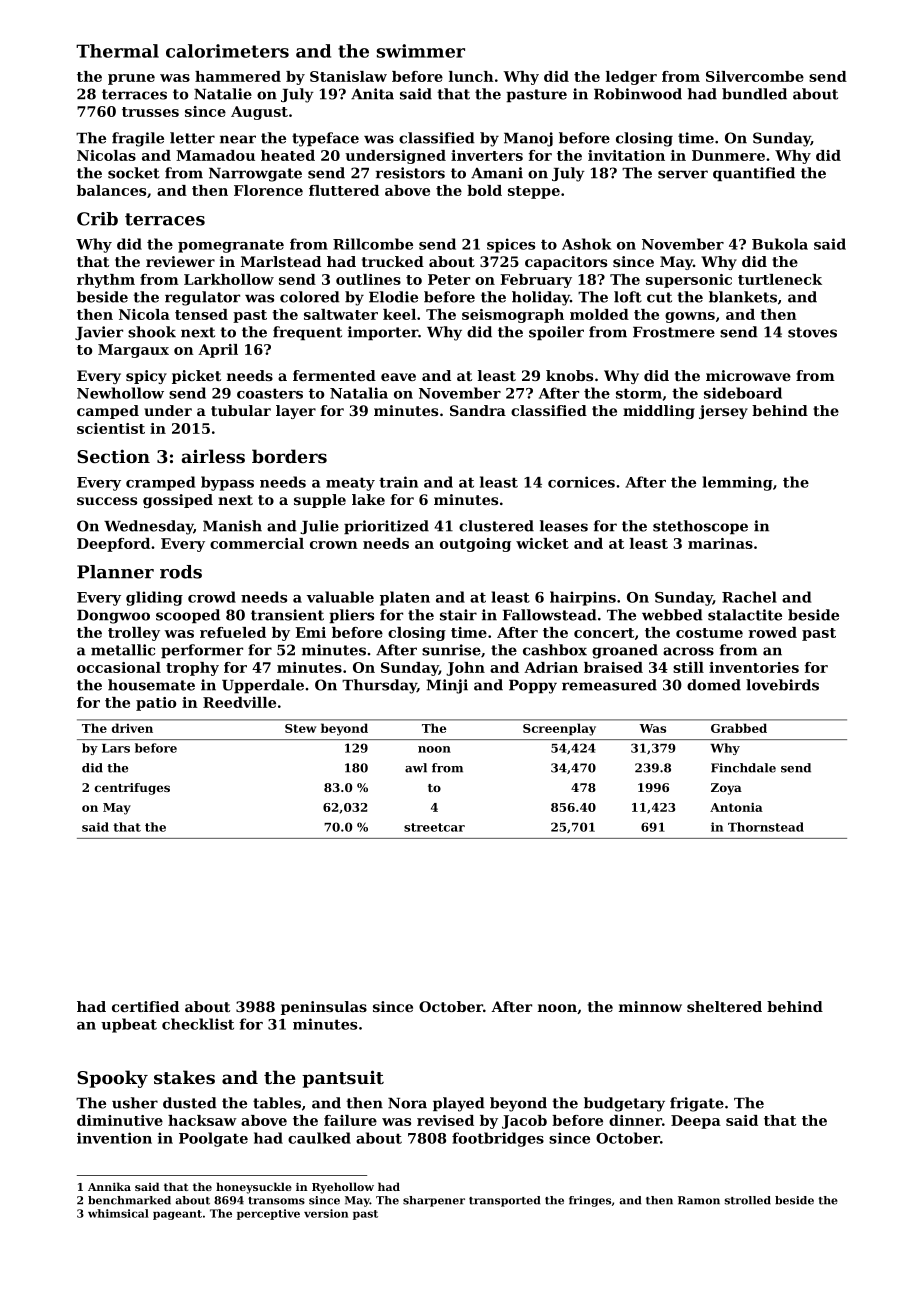 This screenshot has width=924, height=1308. What do you see at coordinates (754, 94) in the screenshot?
I see `bundled` at bounding box center [754, 94].
